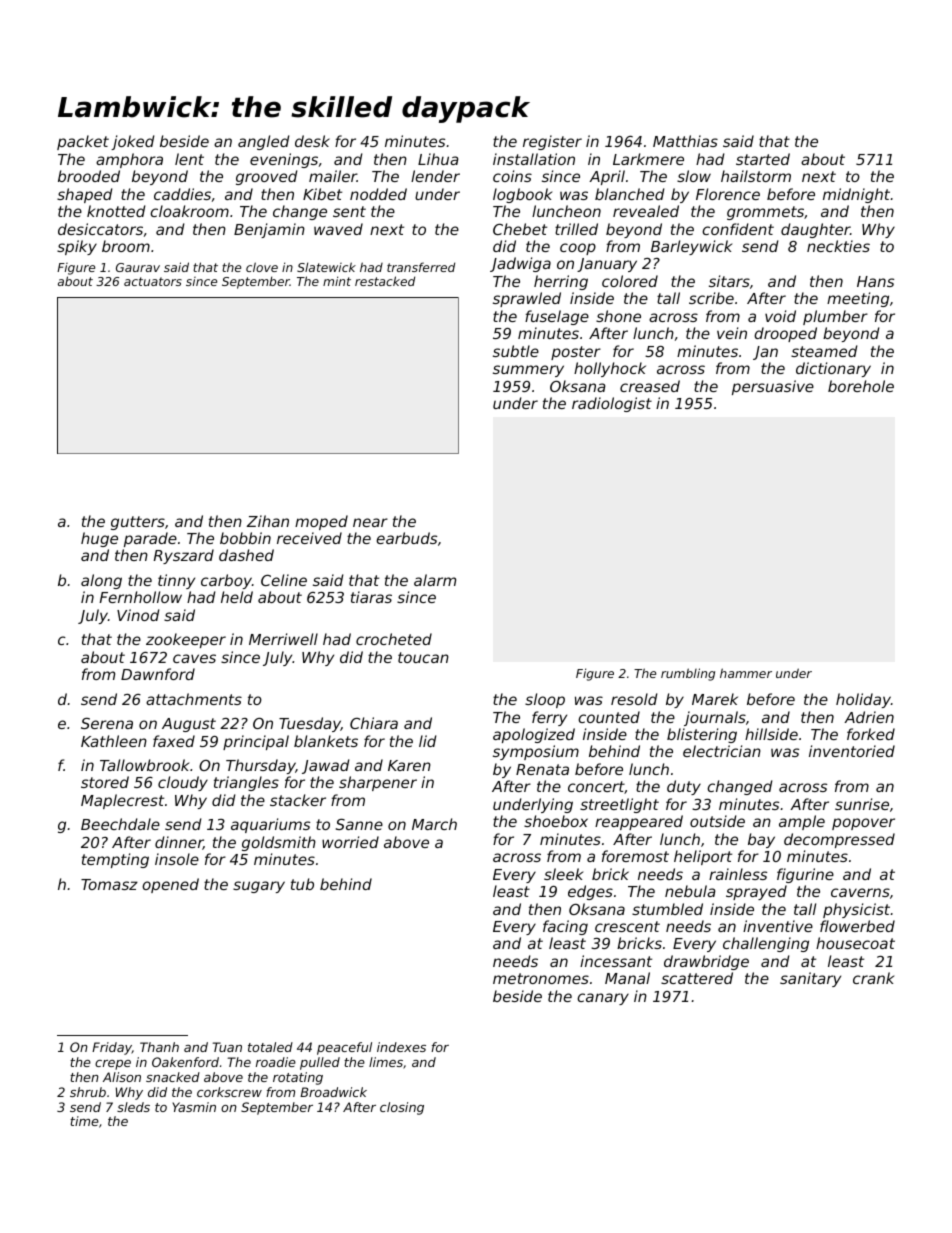  What do you see at coordinates (194, 699) in the screenshot?
I see `attachments` at bounding box center [194, 699].
